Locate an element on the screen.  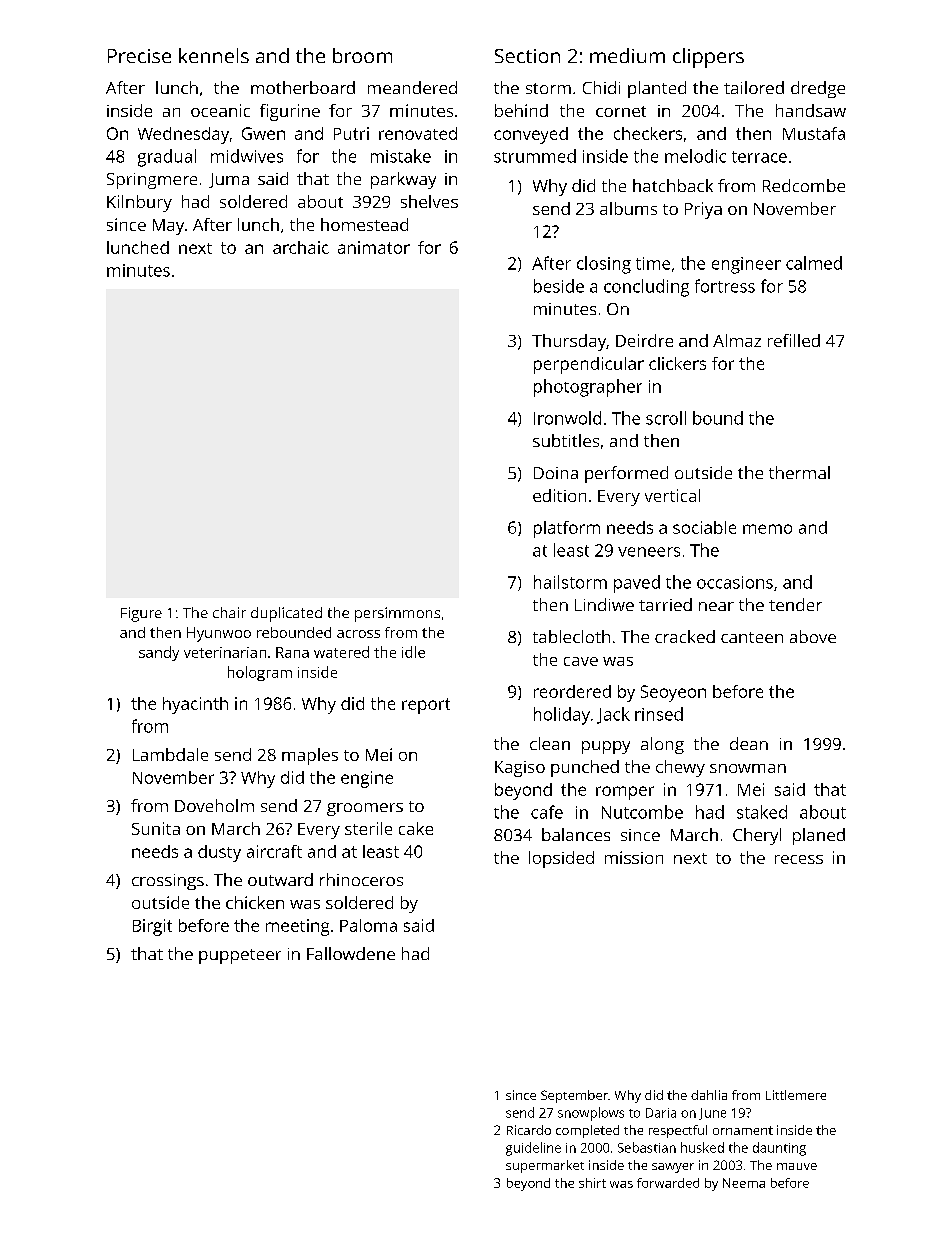
subtitles is located at coordinates (566, 440).
